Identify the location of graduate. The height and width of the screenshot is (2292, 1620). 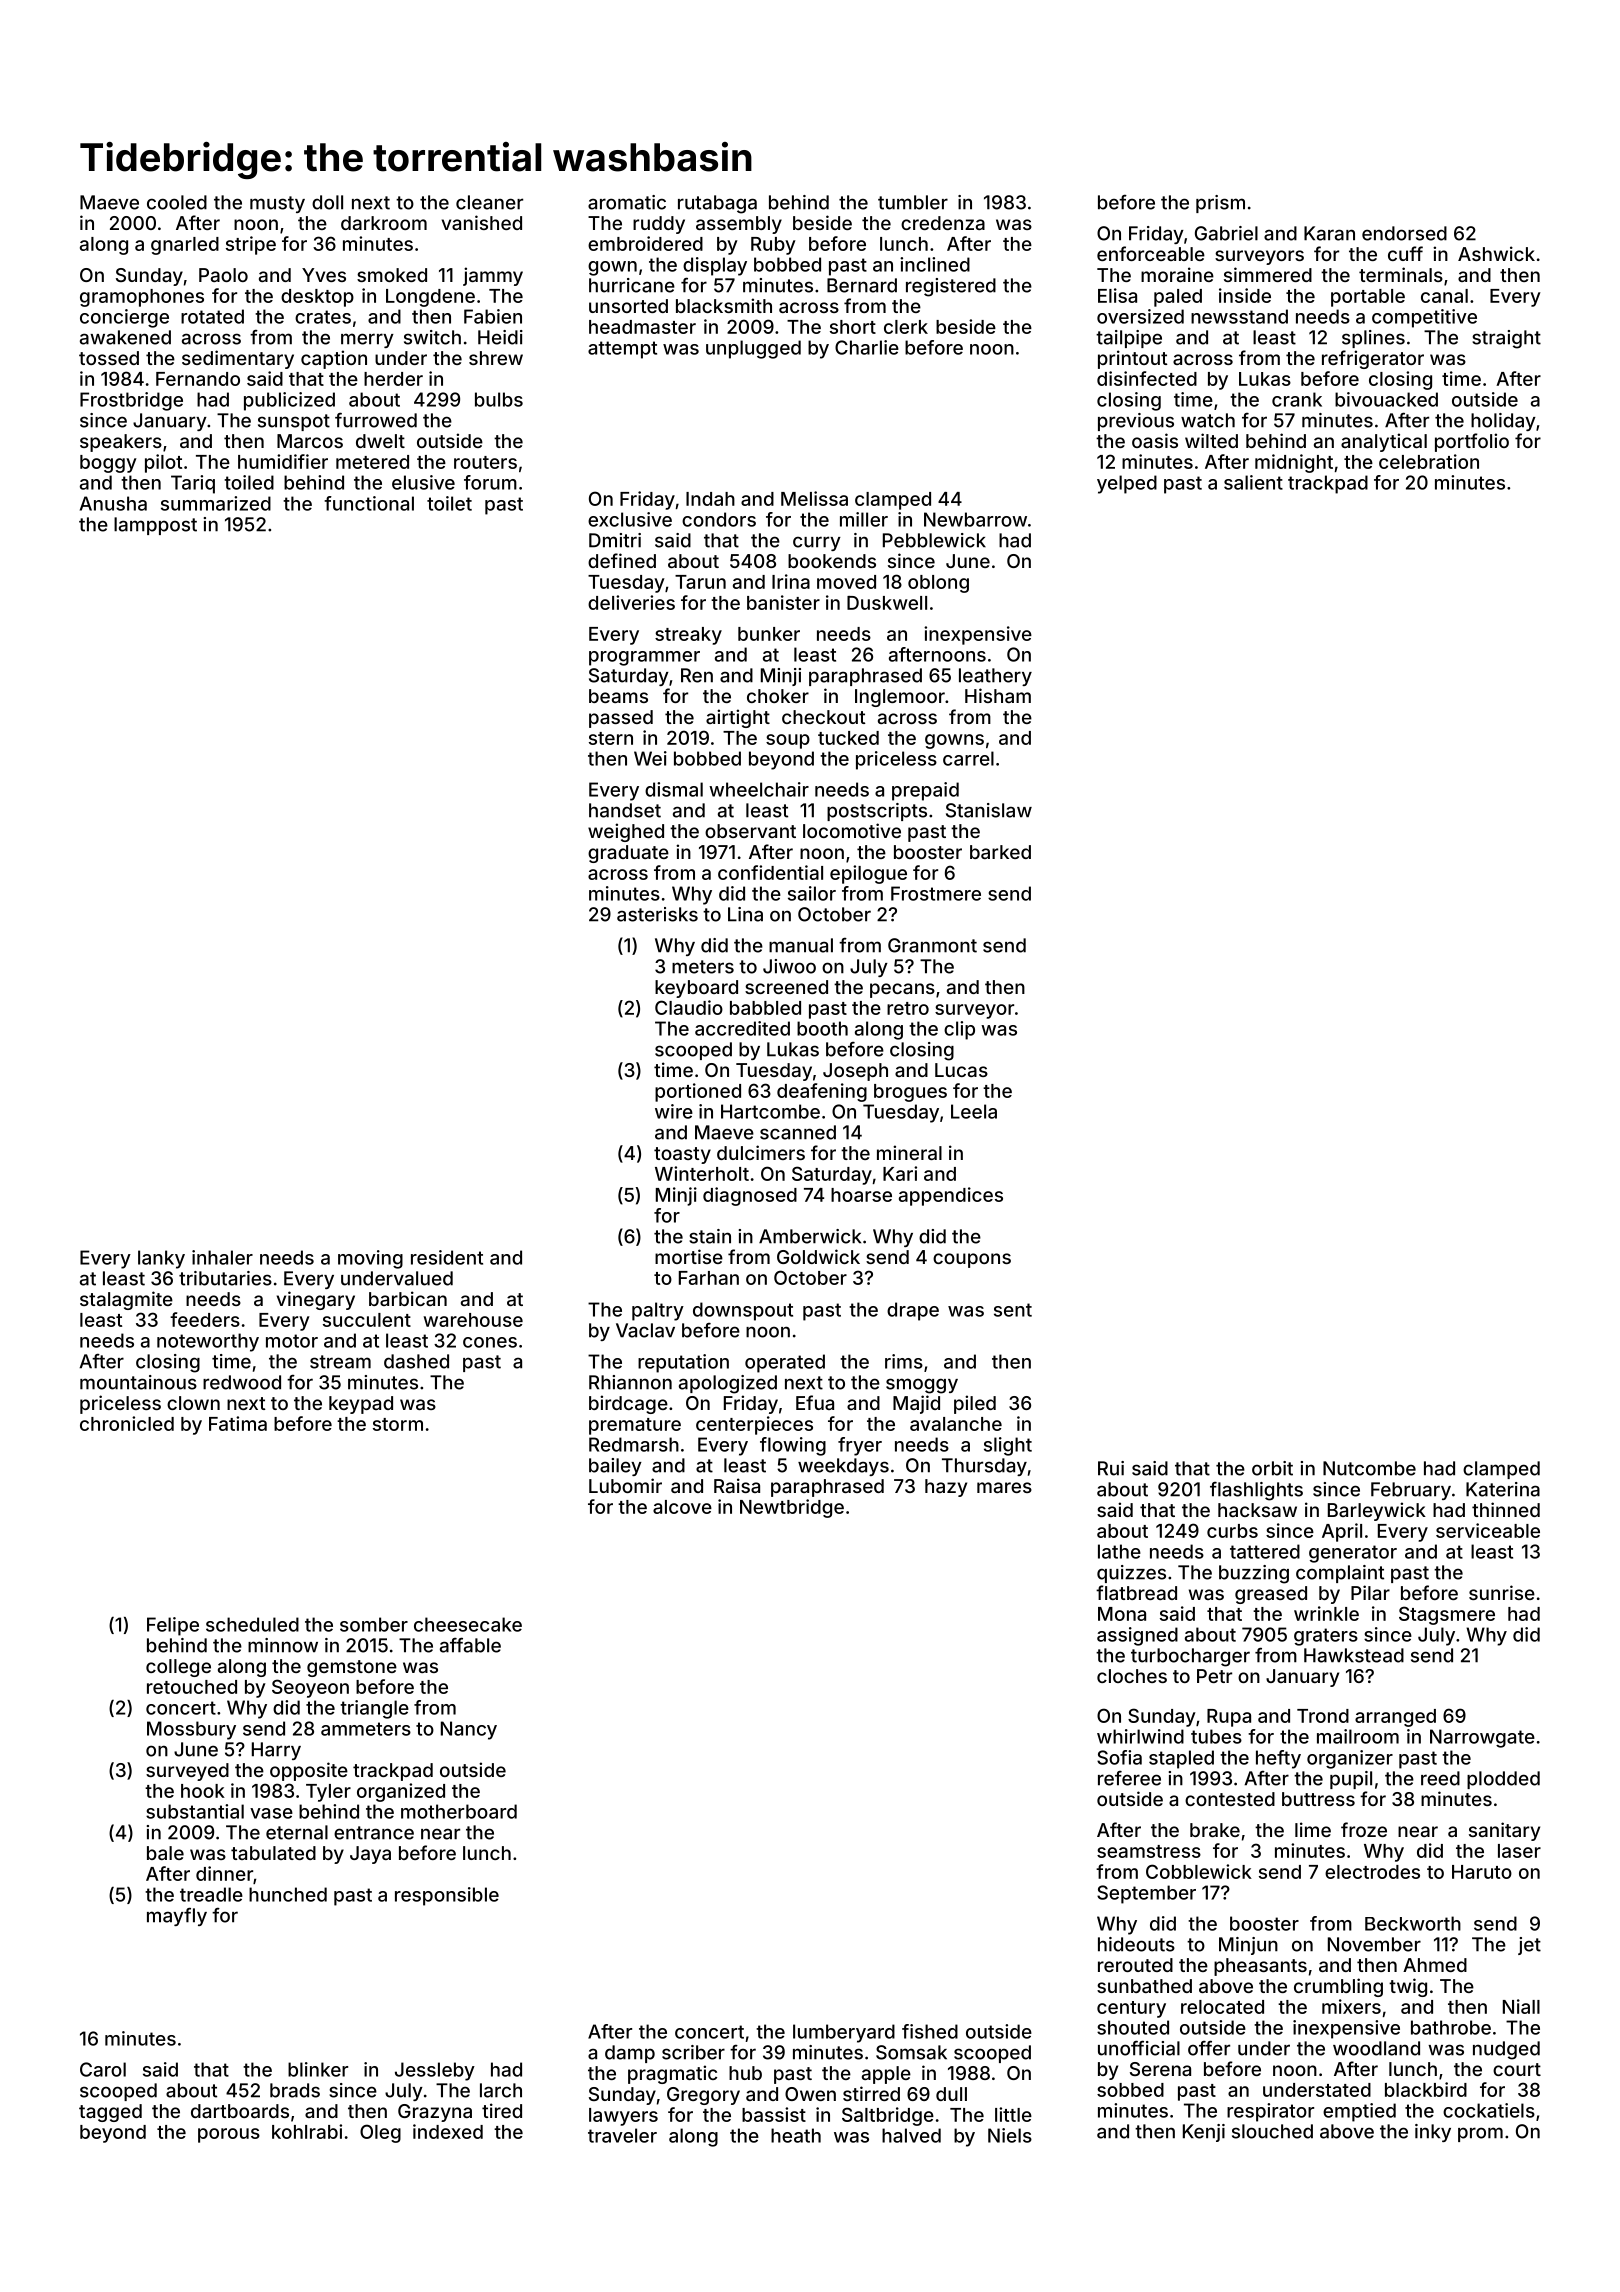
(628, 854).
